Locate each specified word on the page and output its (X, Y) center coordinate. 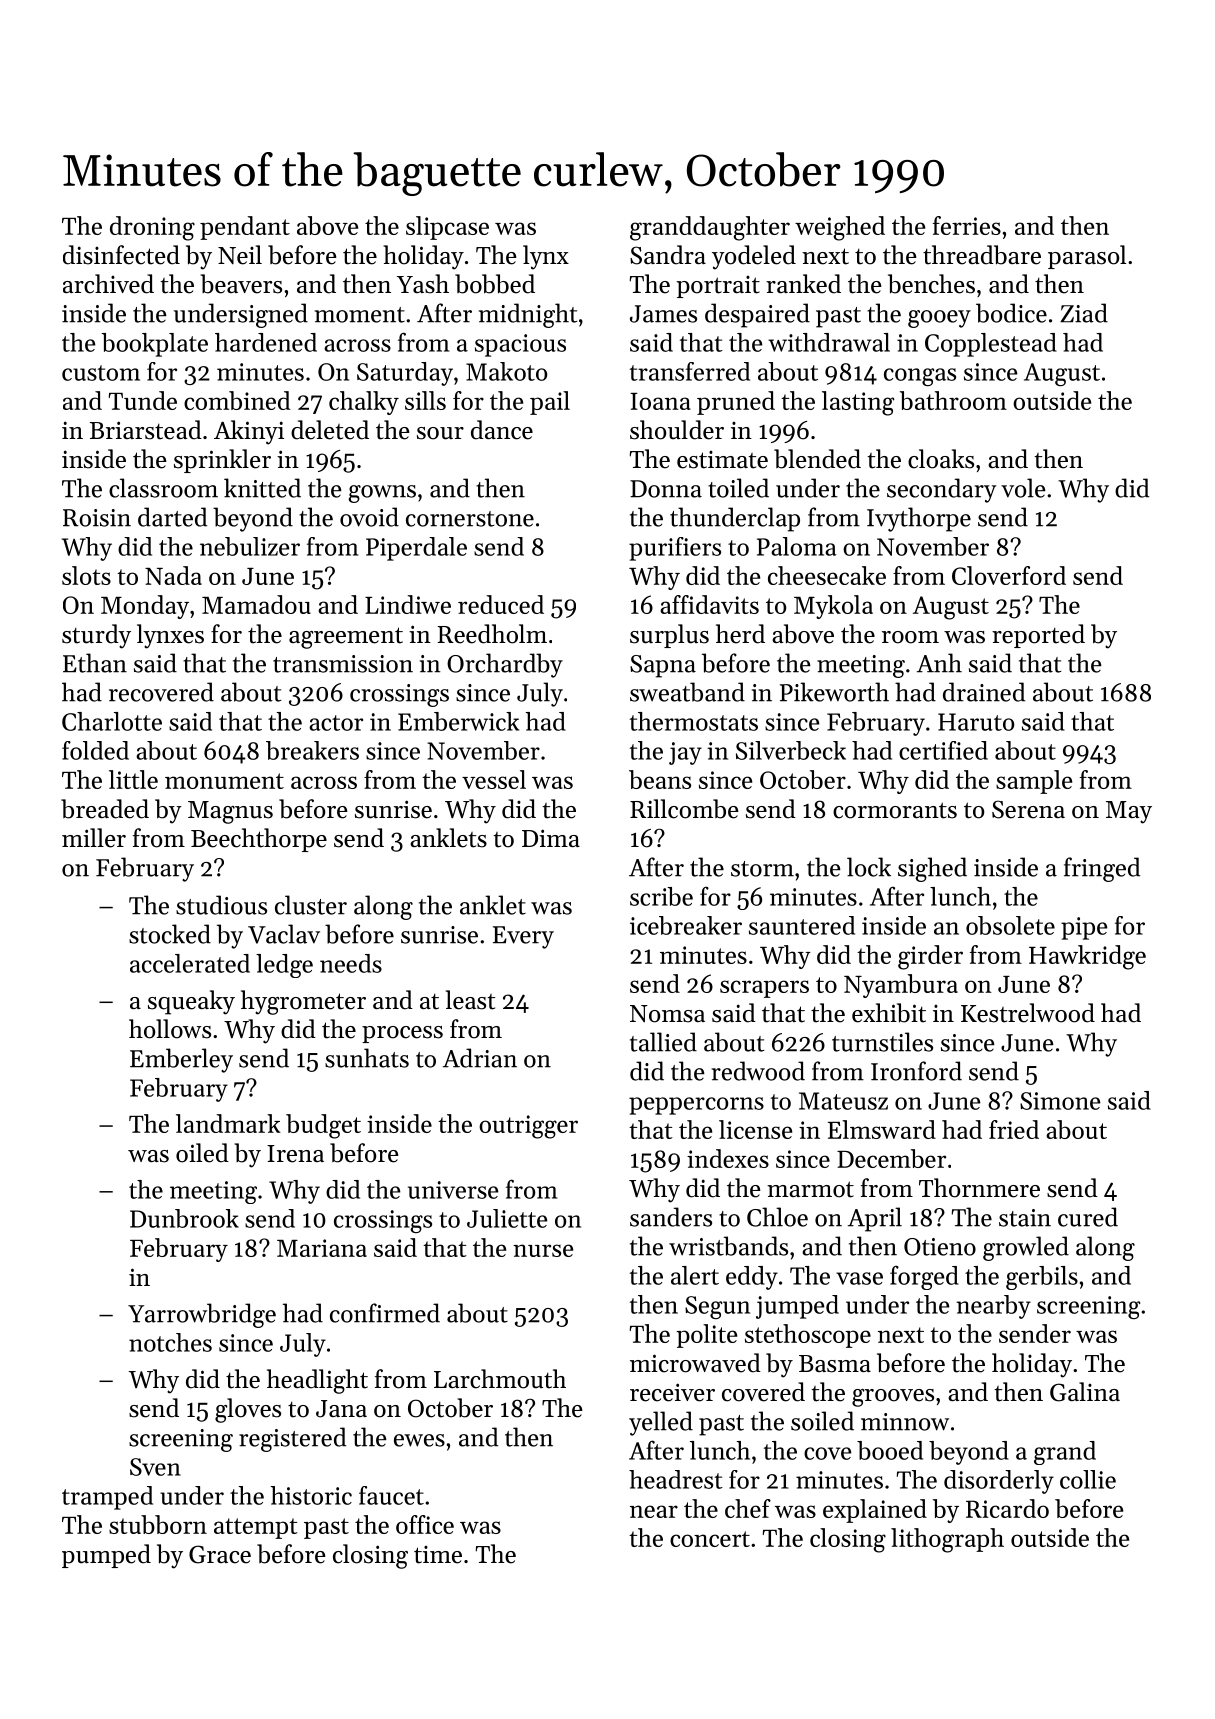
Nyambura (901, 986)
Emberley (181, 1060)
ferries (967, 225)
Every (523, 937)
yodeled (754, 257)
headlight (317, 1381)
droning (152, 228)
